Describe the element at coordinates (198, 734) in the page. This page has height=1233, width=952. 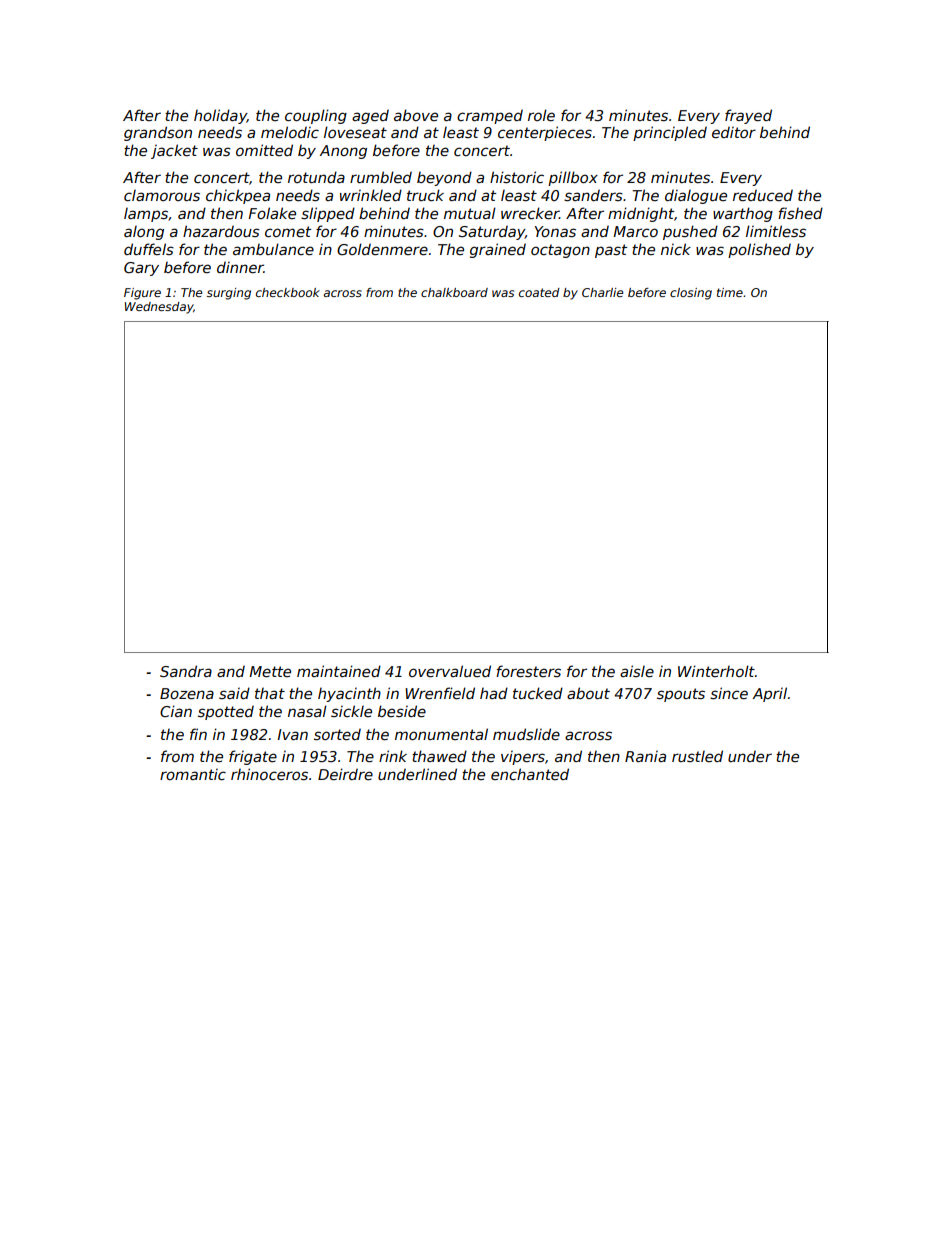
I see `fin` at that location.
